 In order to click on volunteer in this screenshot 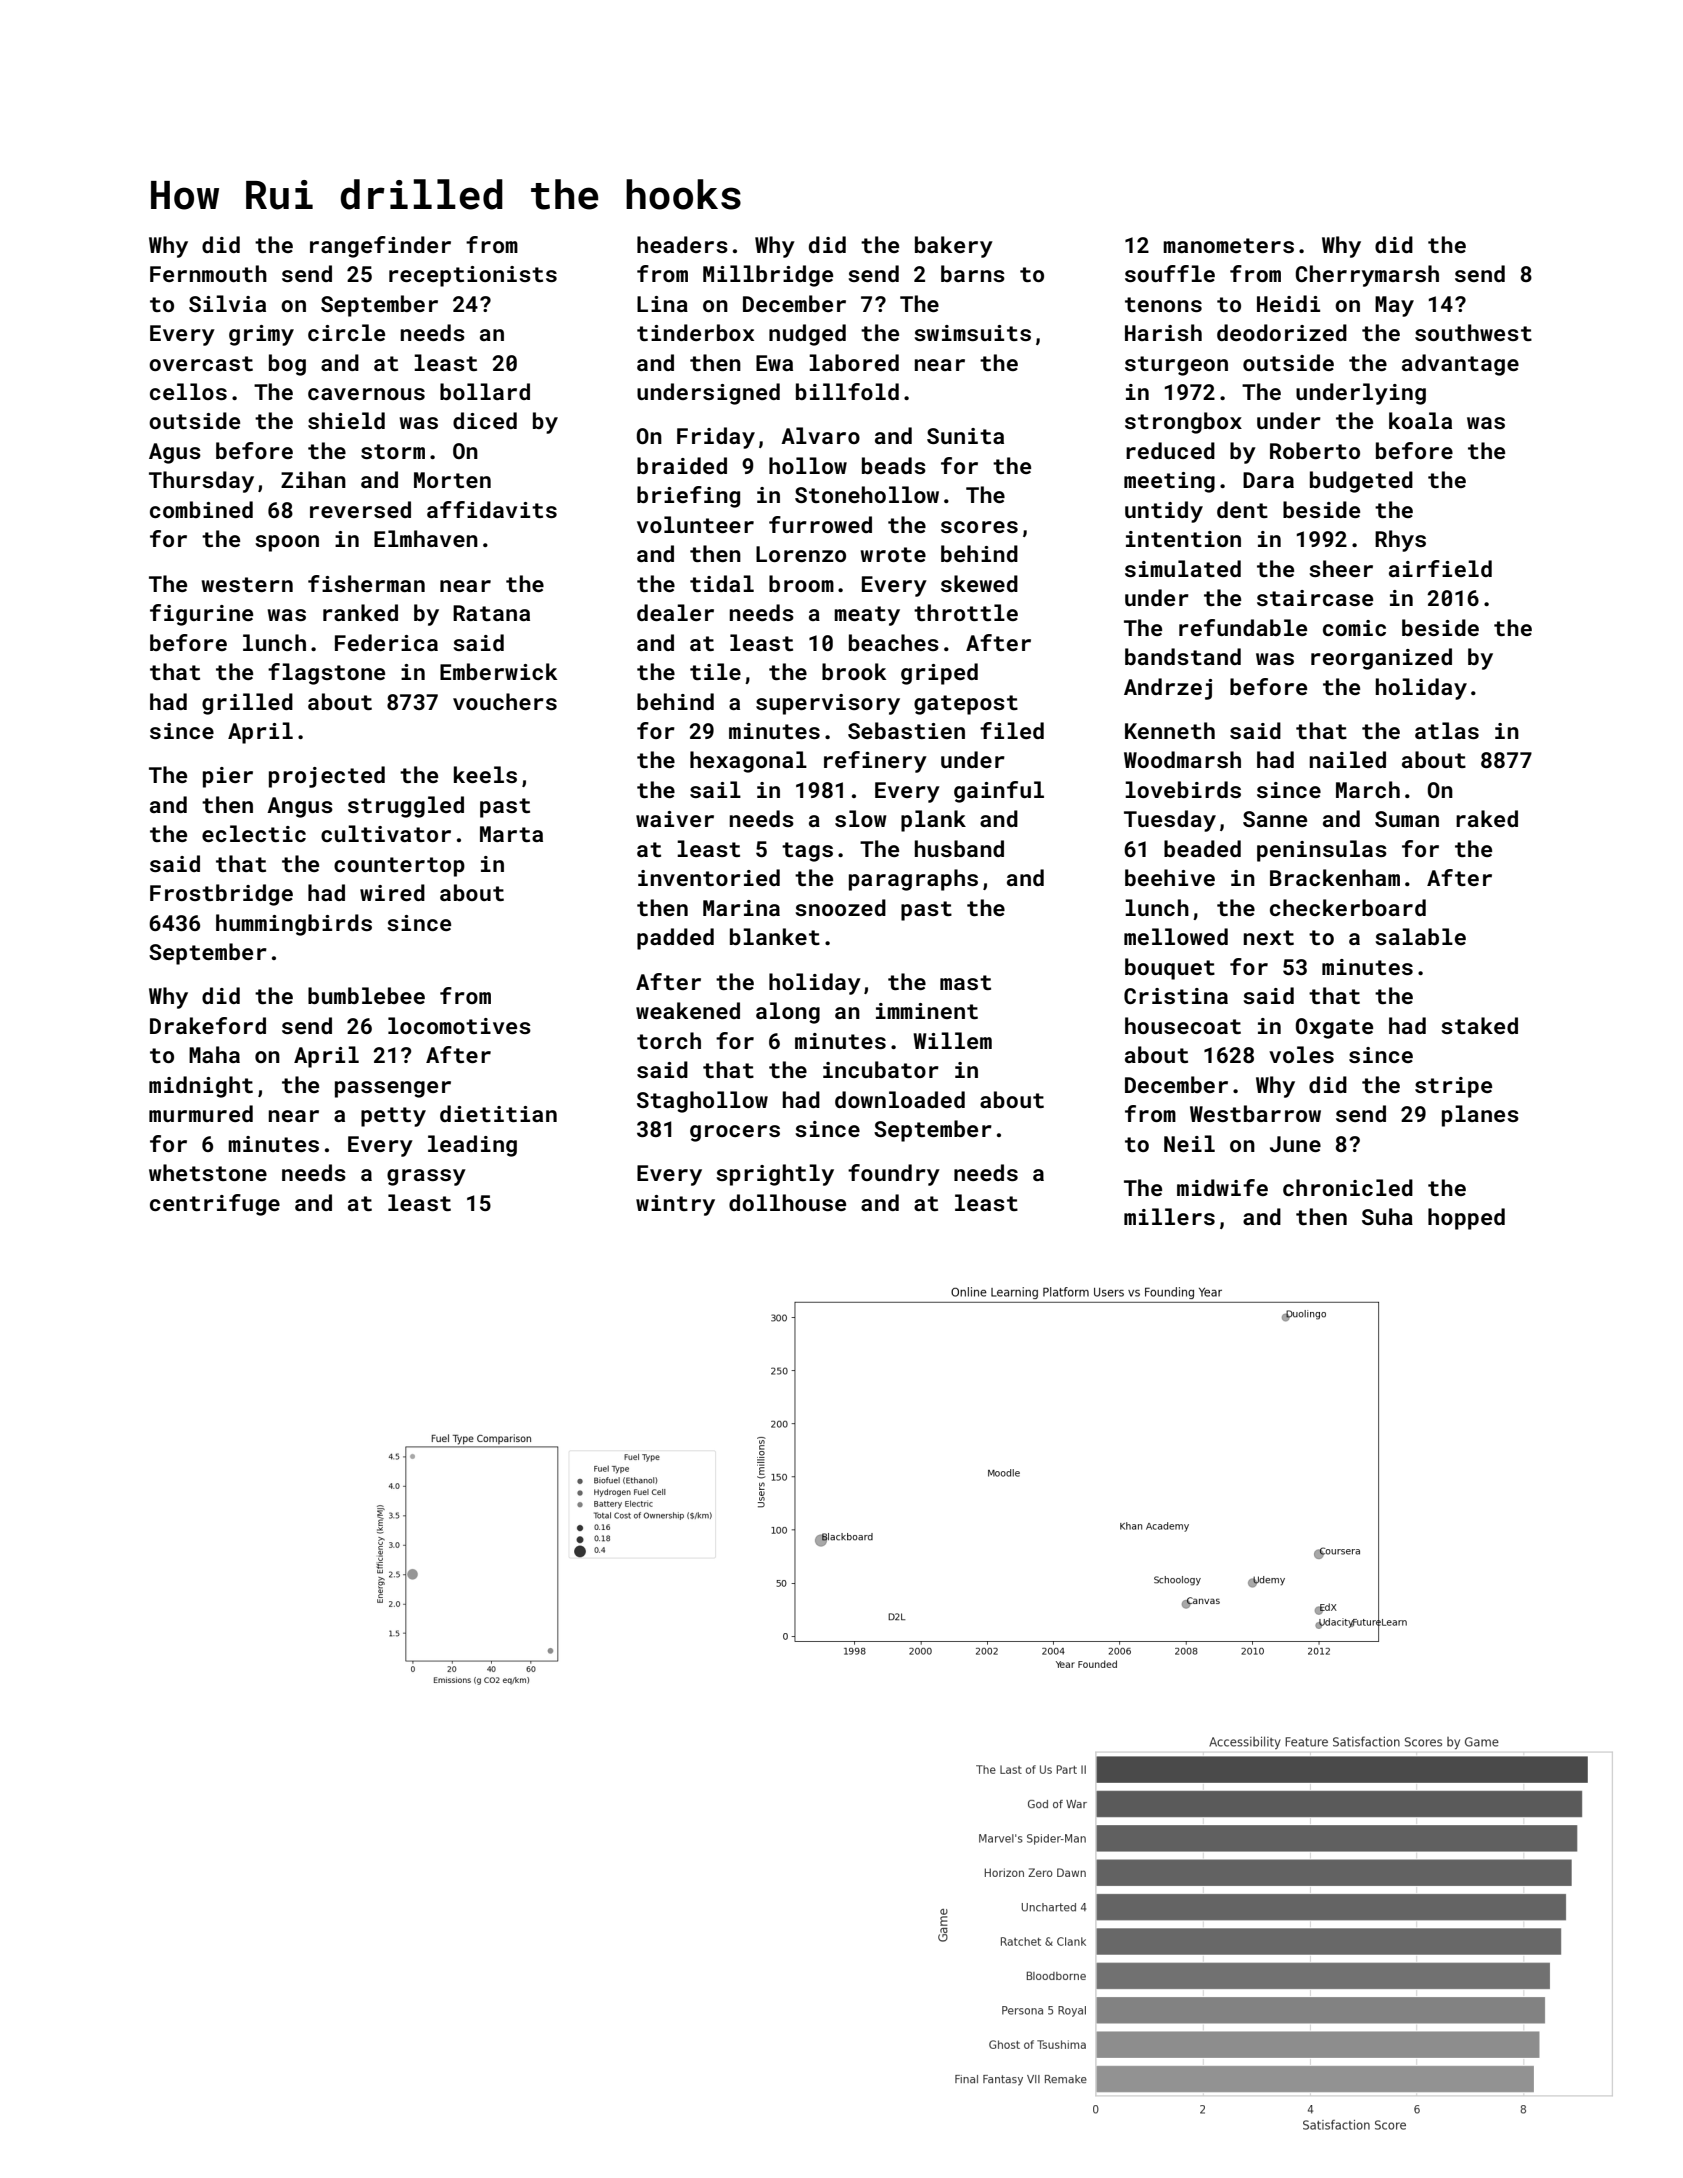, I will do `click(695, 524)`.
